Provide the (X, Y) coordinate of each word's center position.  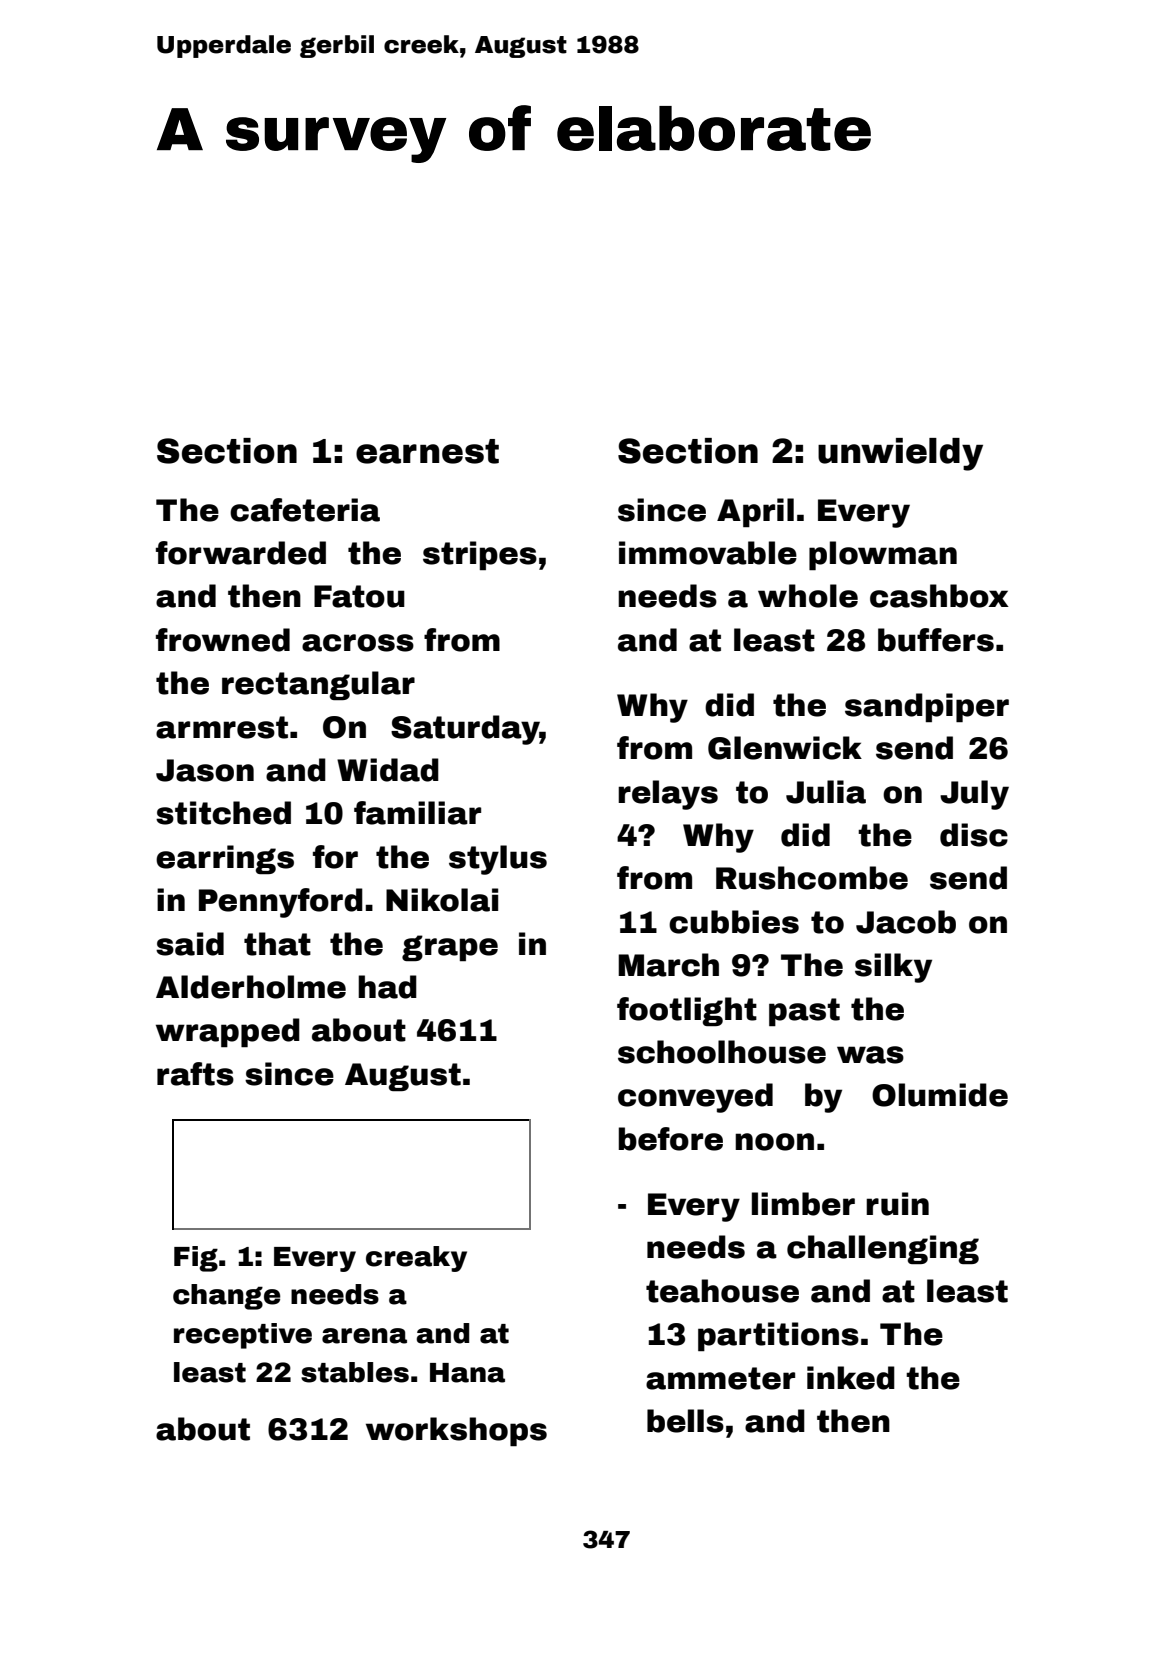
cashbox (939, 596)
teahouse (722, 1291)
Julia (826, 792)
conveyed (695, 1098)
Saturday (465, 730)
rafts (195, 1074)
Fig (196, 1259)
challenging (883, 1249)
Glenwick (785, 748)
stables (355, 1372)
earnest (427, 451)
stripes (480, 555)
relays (668, 795)
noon (774, 1142)
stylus (498, 860)
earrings (225, 859)
